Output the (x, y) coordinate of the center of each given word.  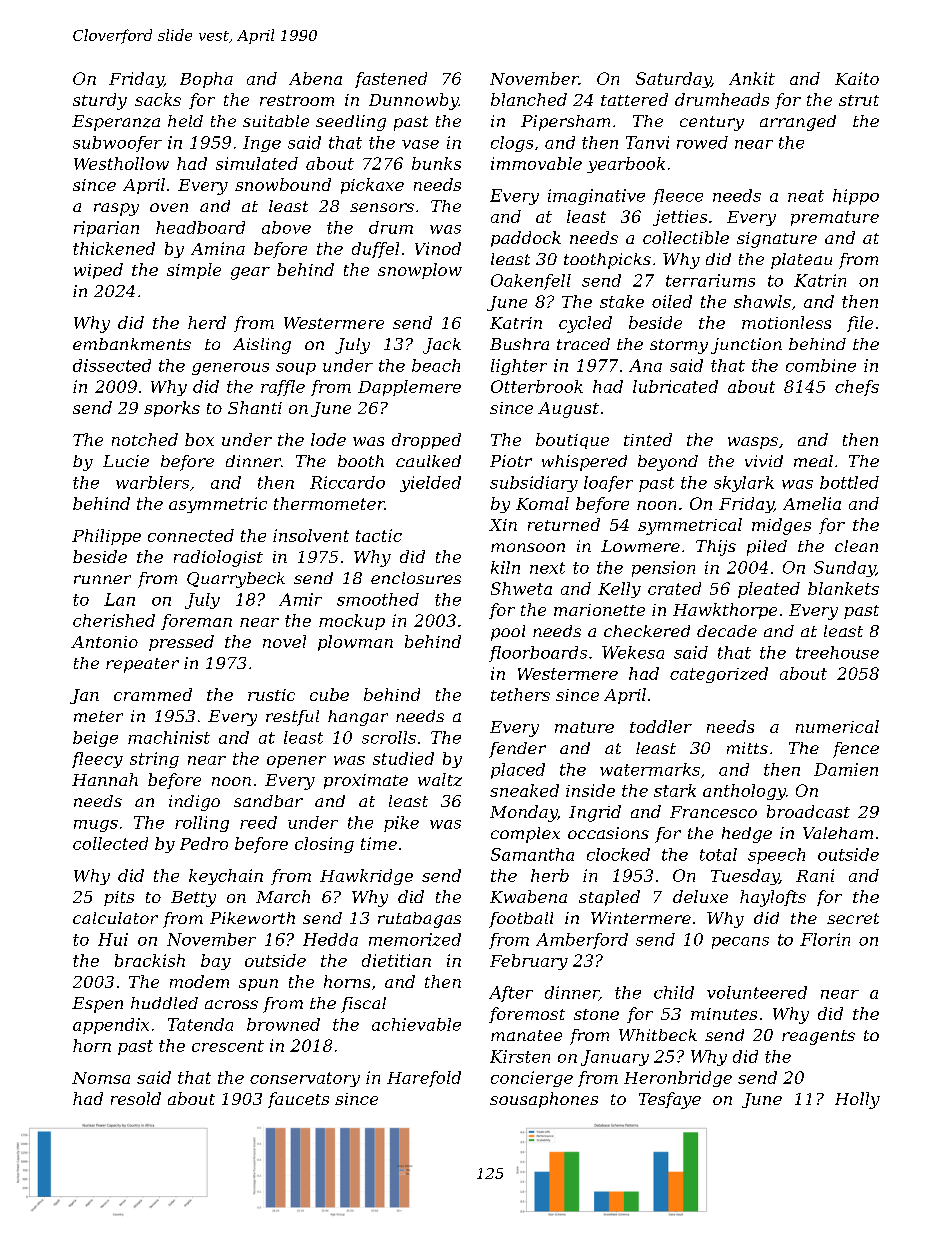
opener (296, 762)
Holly (857, 1100)
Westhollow (121, 163)
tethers (520, 694)
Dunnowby (414, 101)
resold (136, 1098)
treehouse (837, 652)
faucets (298, 1100)
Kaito (857, 78)
